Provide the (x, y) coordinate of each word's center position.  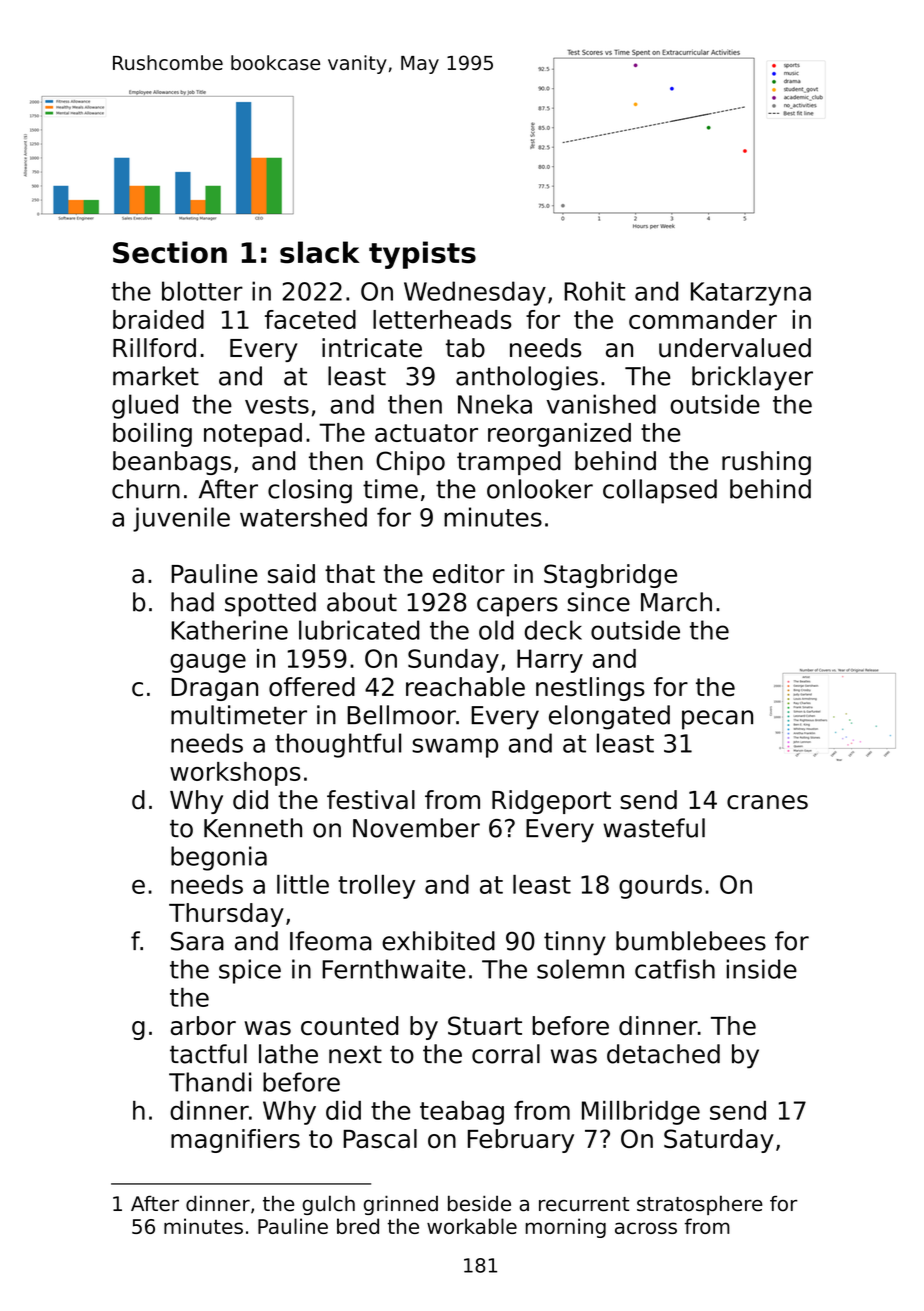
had (192, 602)
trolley (376, 887)
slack (320, 252)
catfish (675, 969)
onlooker (540, 489)
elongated (609, 717)
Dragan (214, 689)
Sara (197, 941)
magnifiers (235, 1141)
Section (170, 252)
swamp (455, 748)
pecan (717, 720)
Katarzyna (751, 294)
